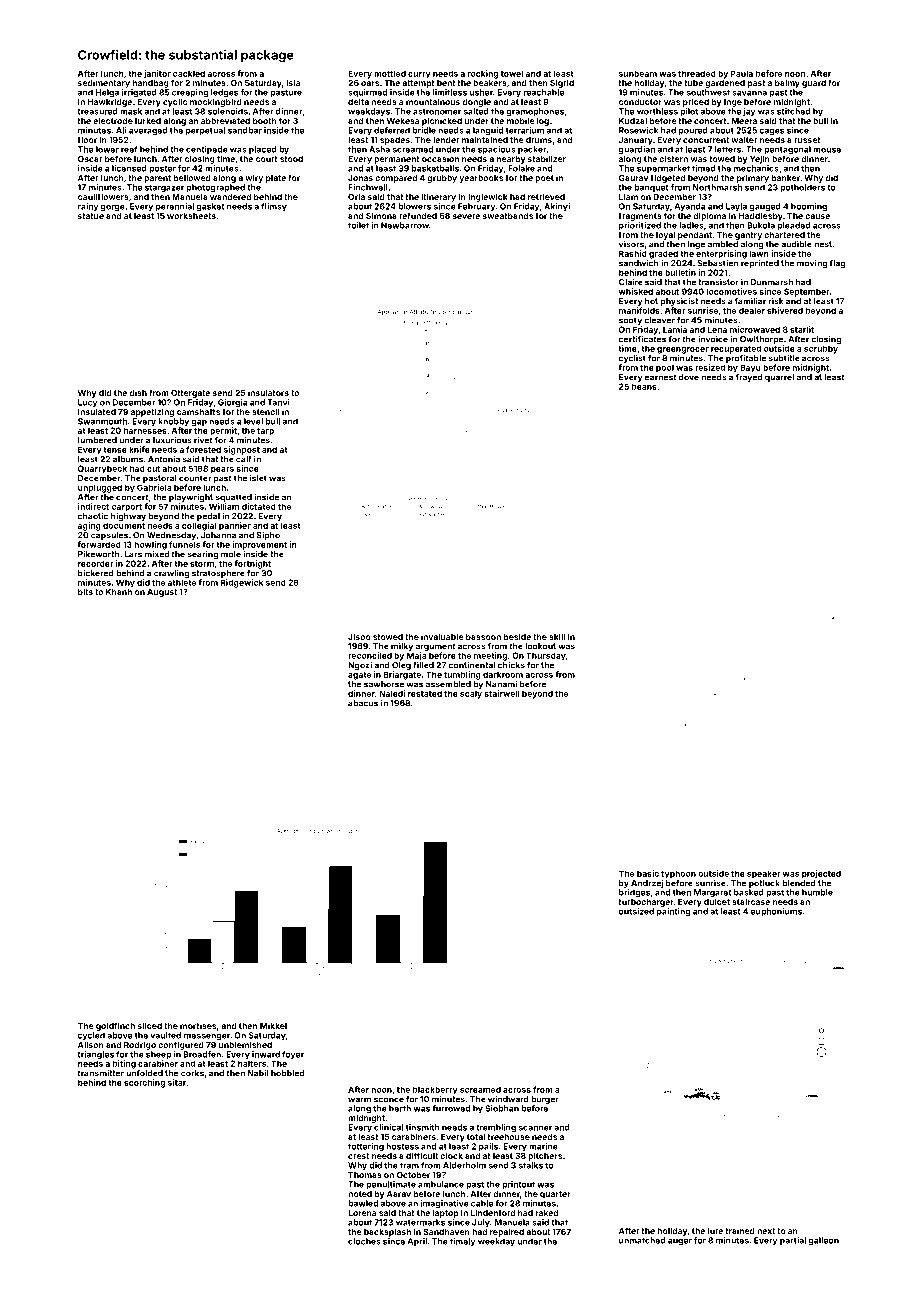 This image has height=1308, width=924. I want to click on Ottergate, so click(190, 393).
